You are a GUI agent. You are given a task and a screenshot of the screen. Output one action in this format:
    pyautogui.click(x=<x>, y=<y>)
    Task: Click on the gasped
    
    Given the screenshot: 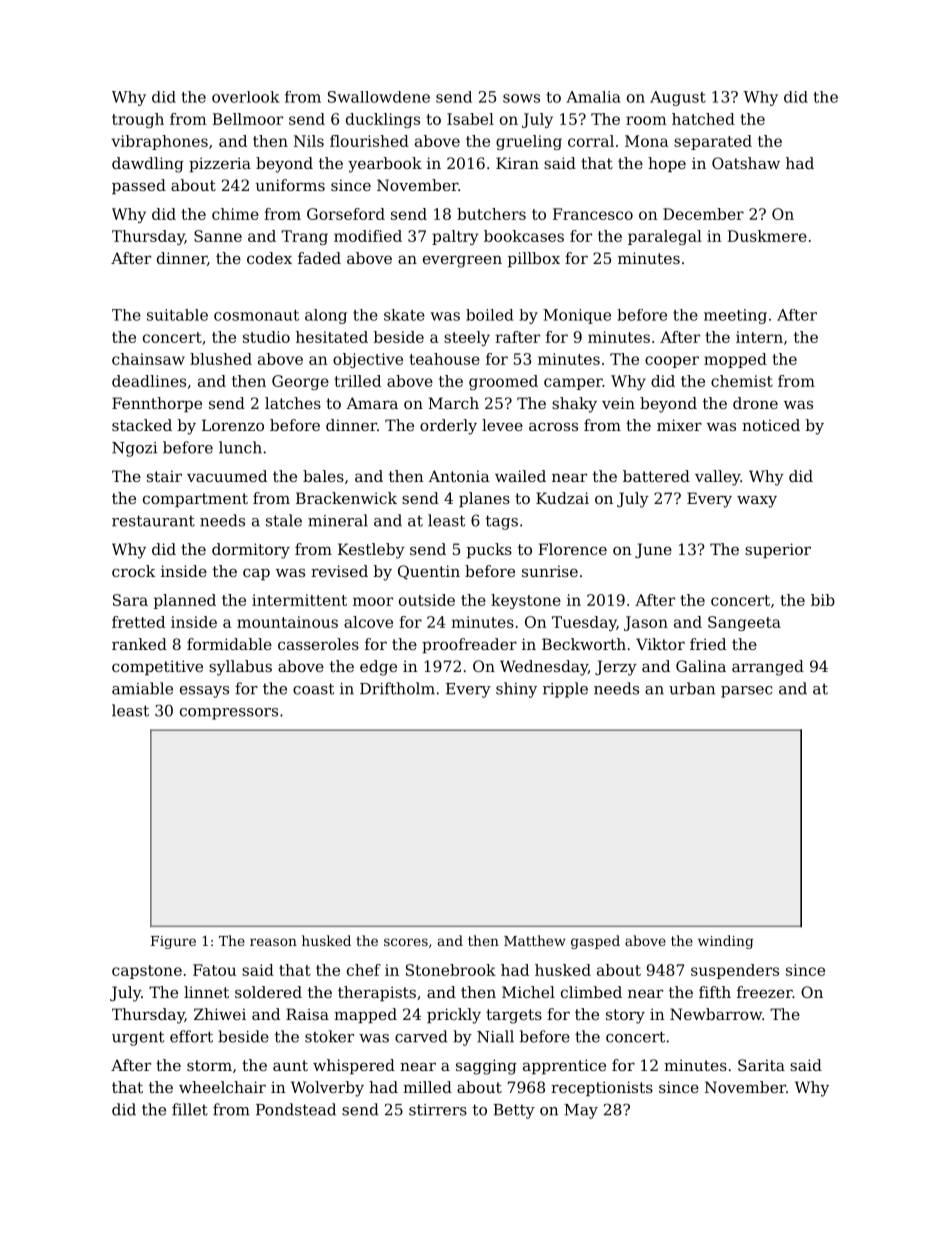 What is the action you would take?
    pyautogui.click(x=595, y=942)
